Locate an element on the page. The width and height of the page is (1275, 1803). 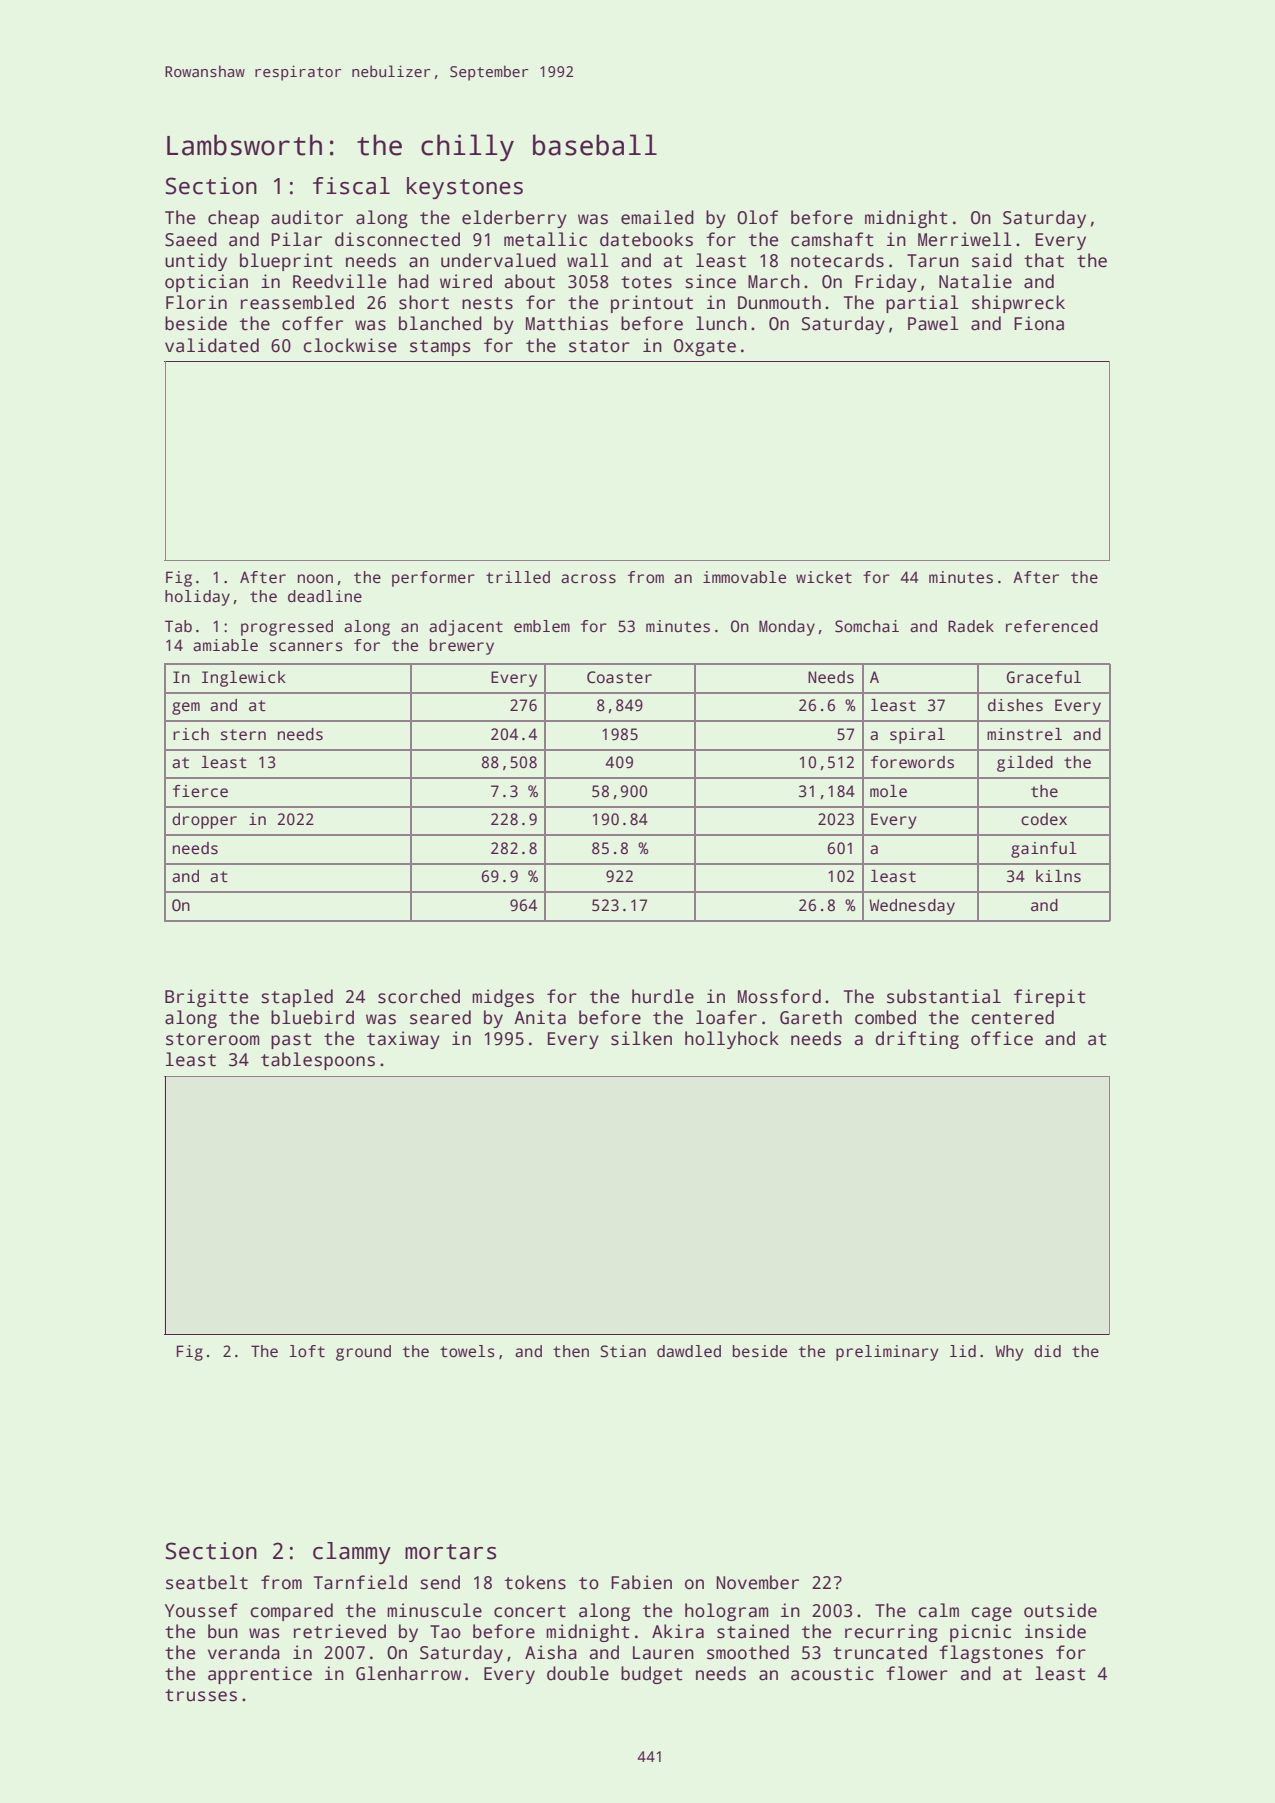
referenced is located at coordinates (1052, 626).
